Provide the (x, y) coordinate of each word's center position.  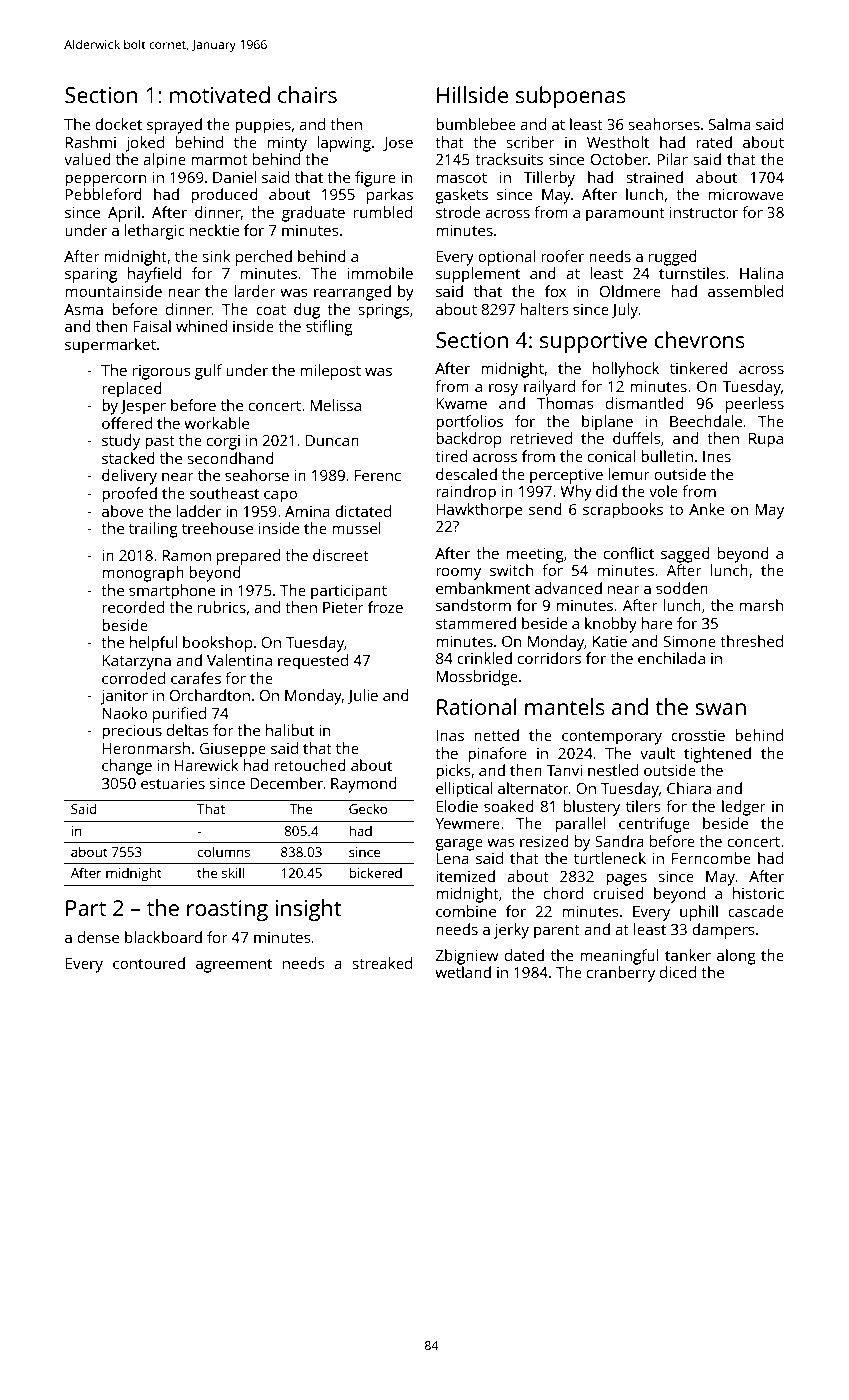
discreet (341, 555)
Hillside (472, 94)
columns (223, 851)
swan (720, 709)
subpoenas (571, 97)
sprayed (174, 126)
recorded (133, 607)
